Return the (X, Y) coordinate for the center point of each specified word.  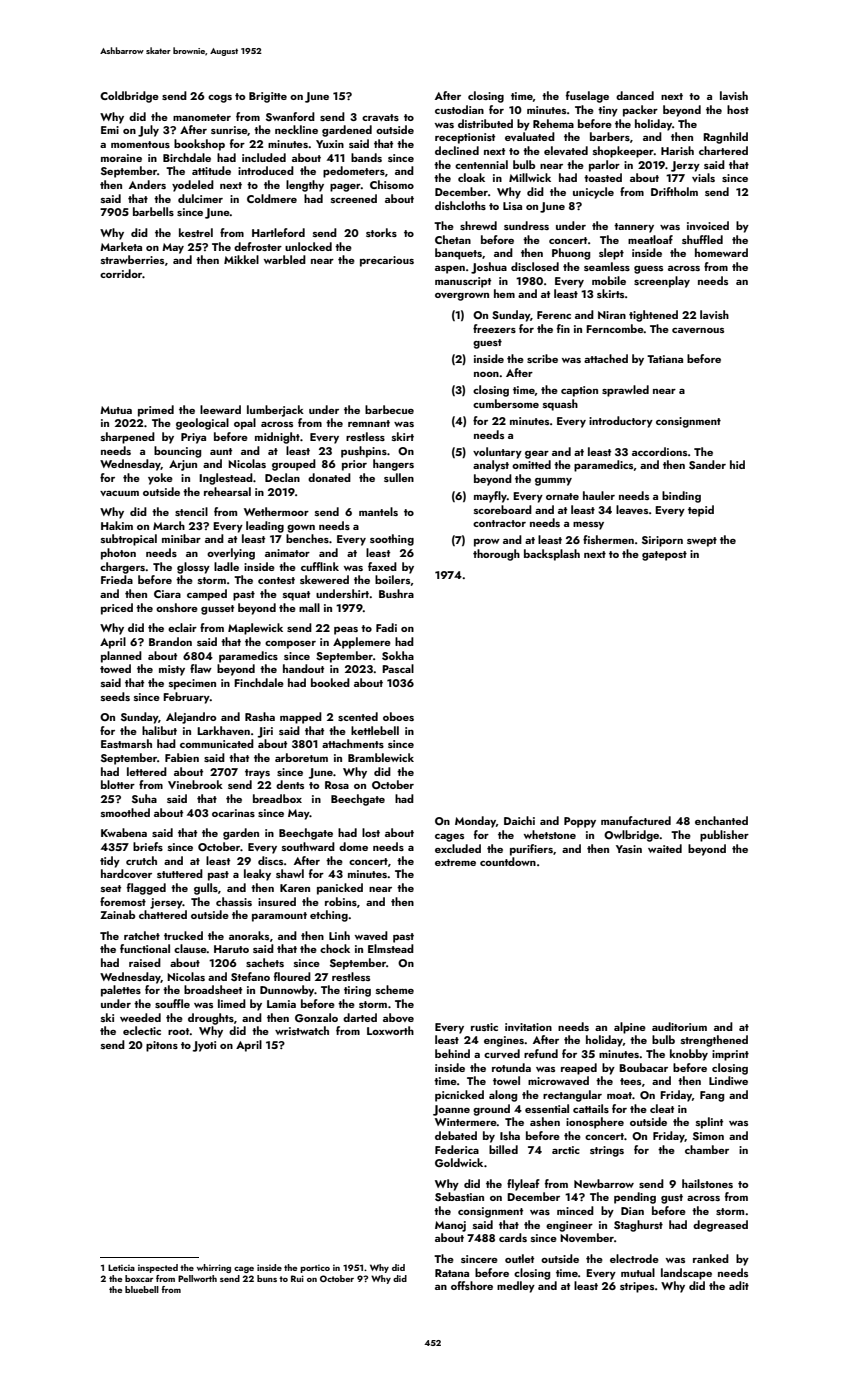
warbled (285, 259)
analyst (491, 466)
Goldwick (459, 1162)
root (179, 1031)
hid (737, 464)
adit (739, 1285)
